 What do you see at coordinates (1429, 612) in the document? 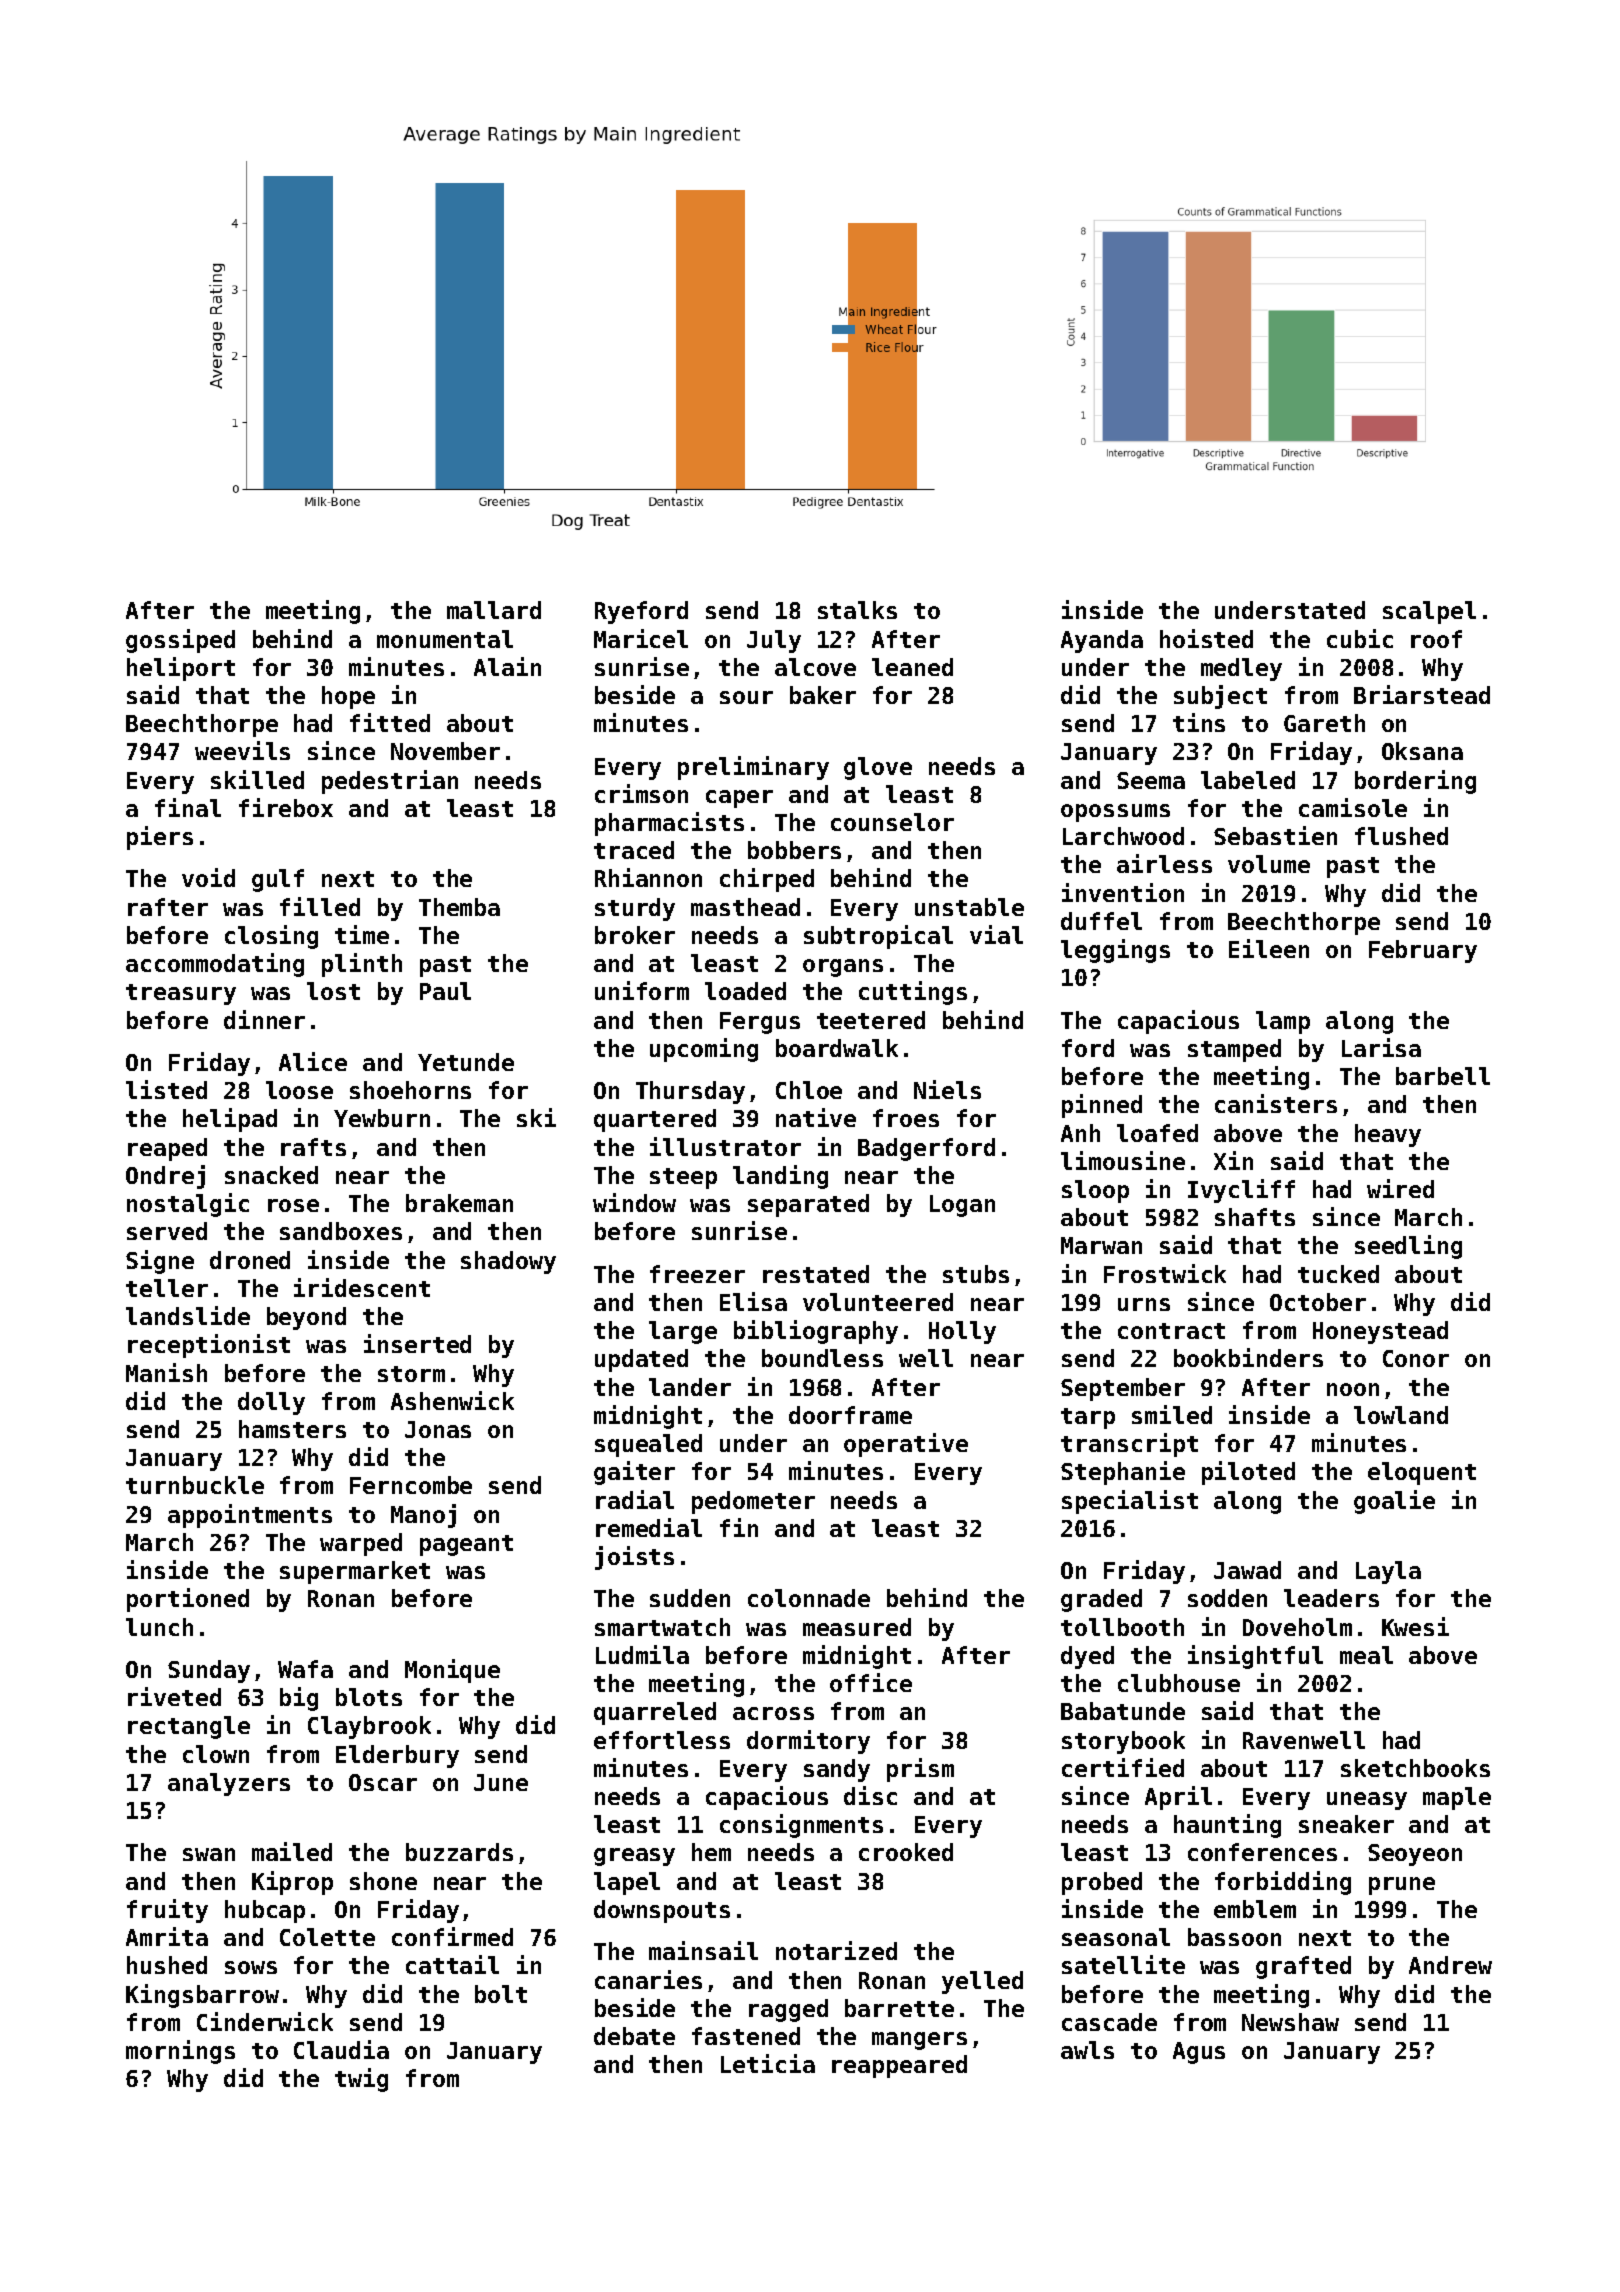
I see `scalpel` at bounding box center [1429, 612].
